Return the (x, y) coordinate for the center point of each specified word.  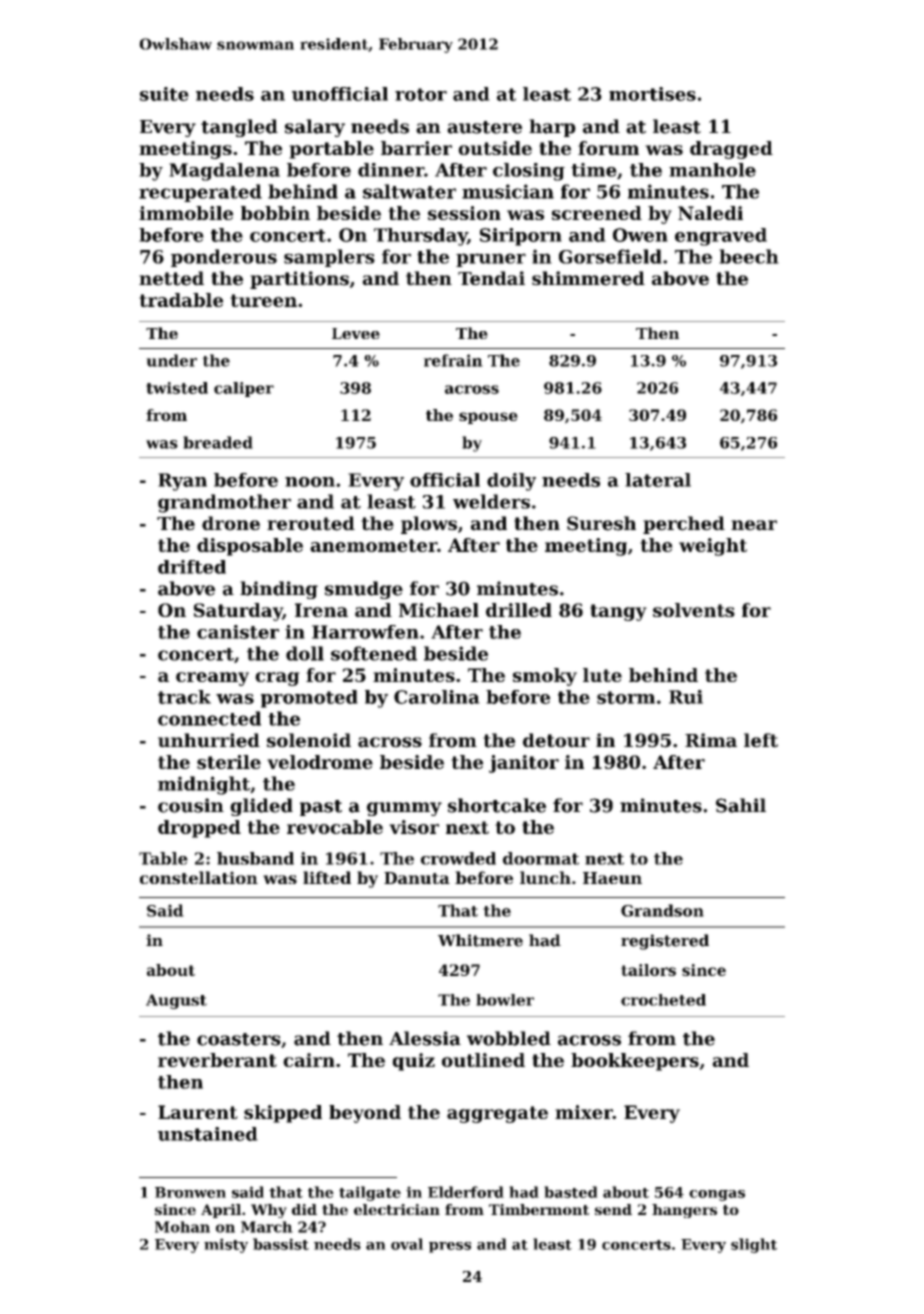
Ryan (182, 482)
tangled (239, 128)
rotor (421, 94)
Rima (711, 740)
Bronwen (190, 1192)
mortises (652, 94)
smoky (545, 677)
